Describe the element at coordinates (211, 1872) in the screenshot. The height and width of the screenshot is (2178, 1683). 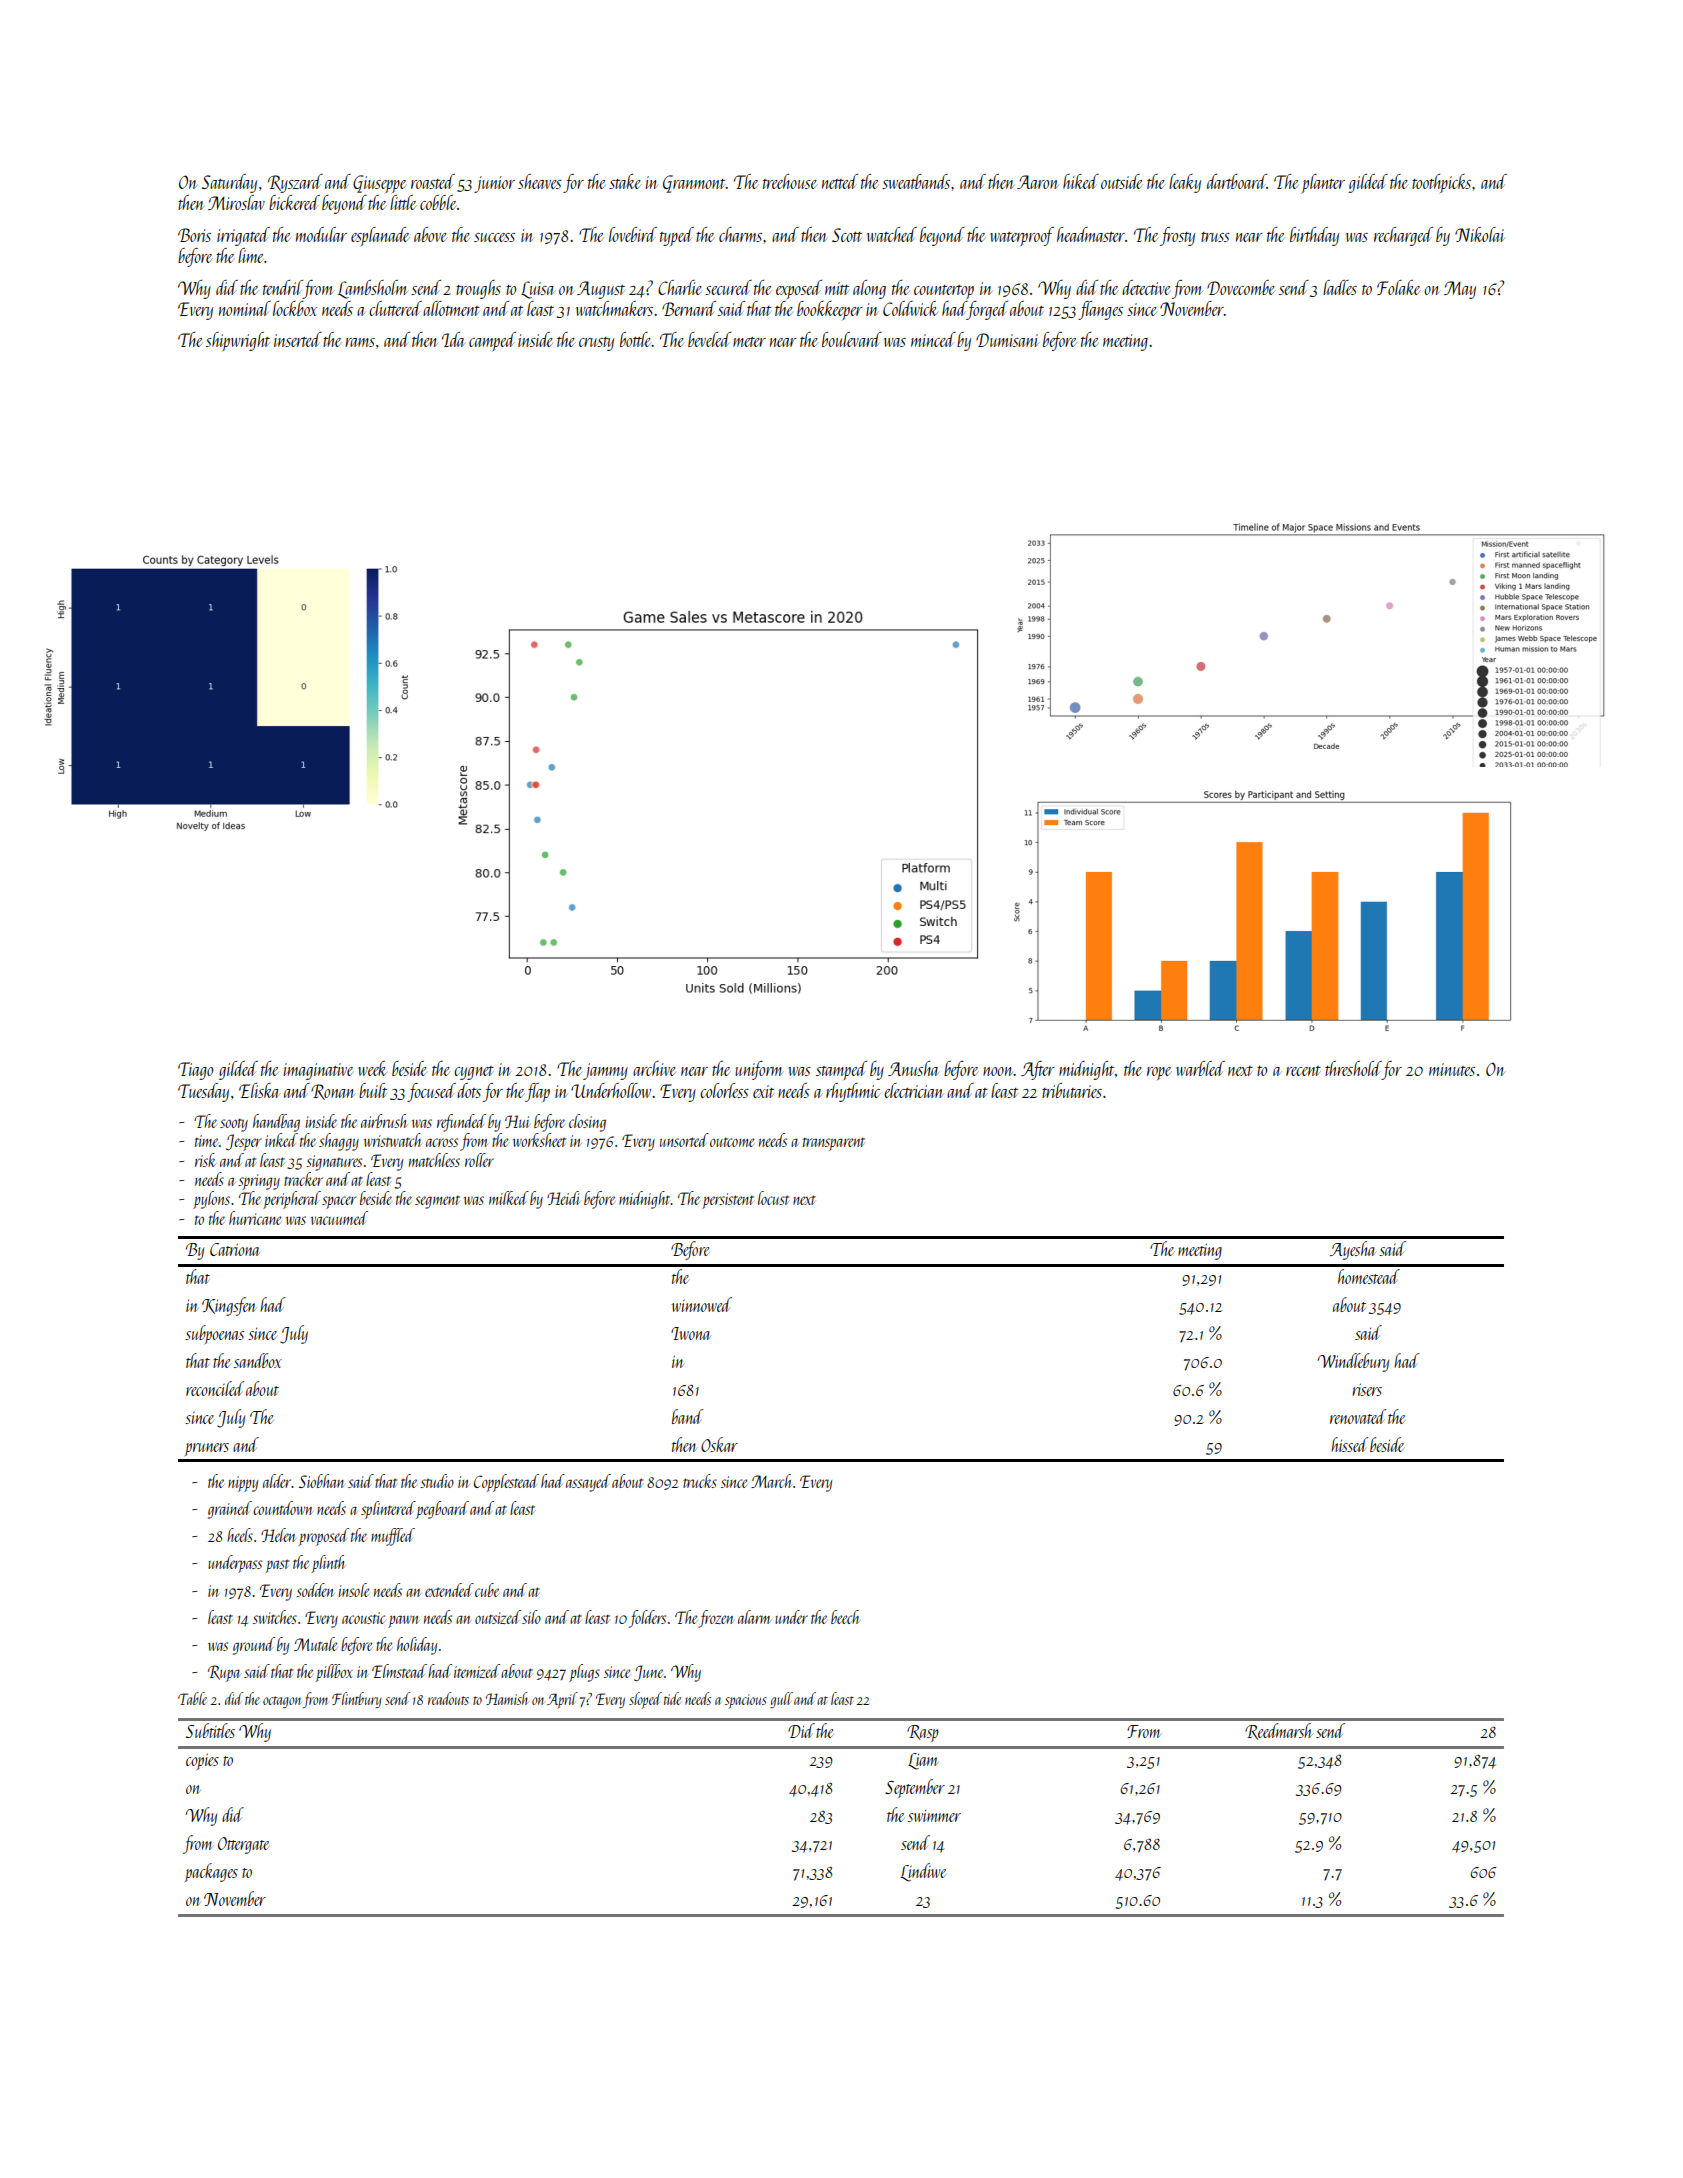
I see `packages` at that location.
